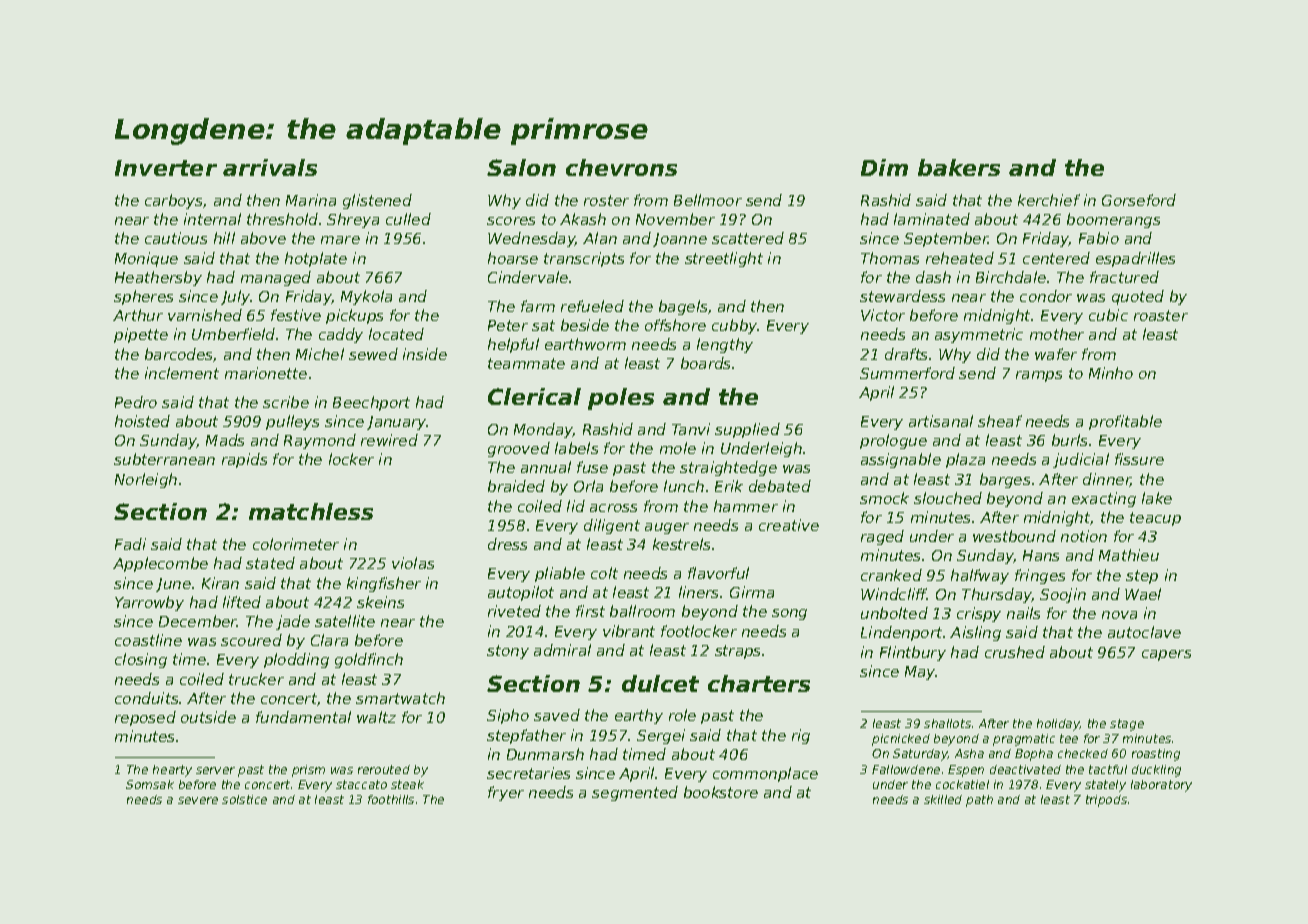  Describe the element at coordinates (585, 344) in the screenshot. I see `earthworm` at that location.
